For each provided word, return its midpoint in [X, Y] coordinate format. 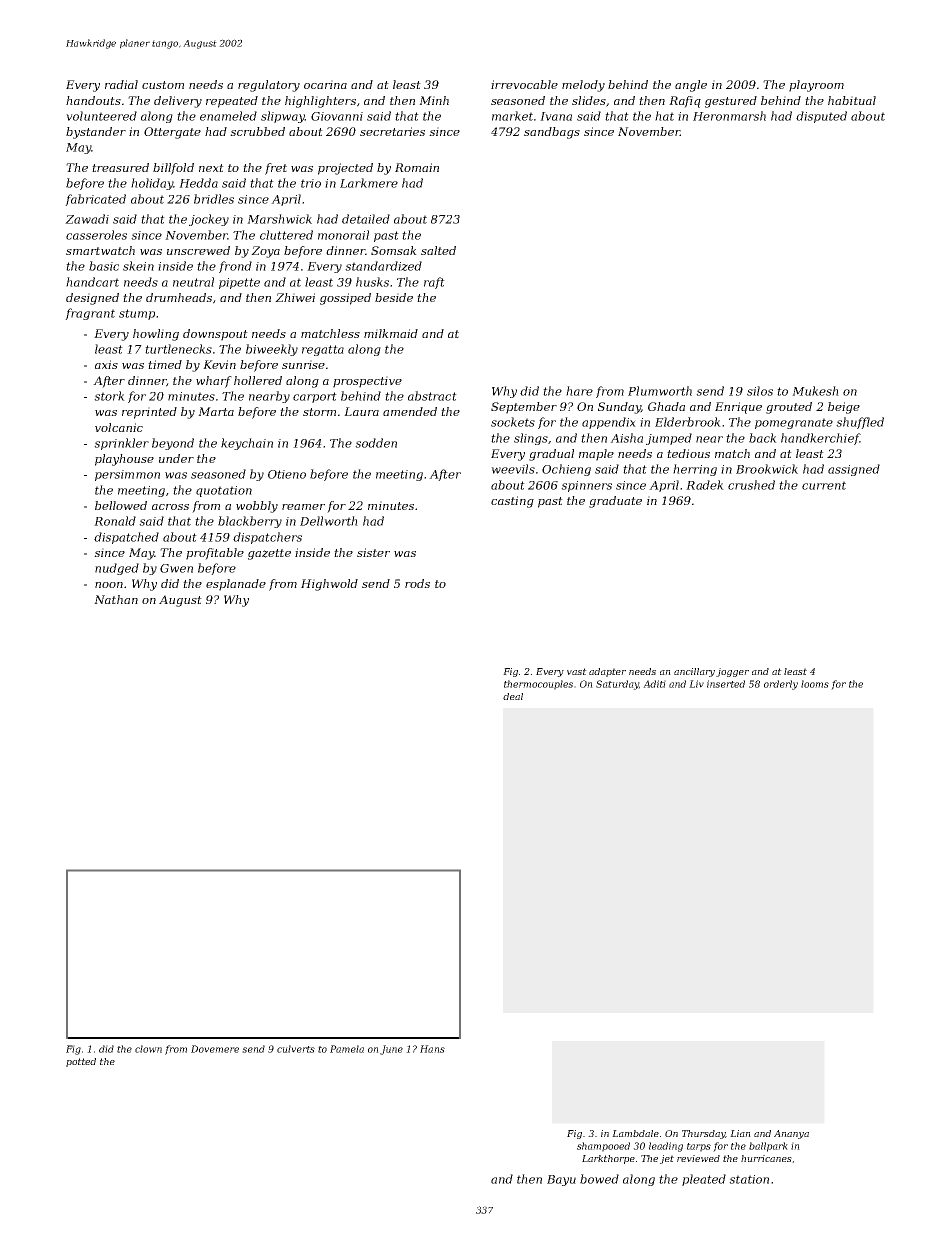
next [211, 168]
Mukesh [815, 391]
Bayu [561, 1180]
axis [106, 364]
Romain [417, 167]
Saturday [617, 685]
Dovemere [215, 1049]
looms [815, 684]
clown [148, 1049]
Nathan [116, 599]
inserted [726, 684]
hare [579, 391]
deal [513, 696]
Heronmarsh [729, 116]
